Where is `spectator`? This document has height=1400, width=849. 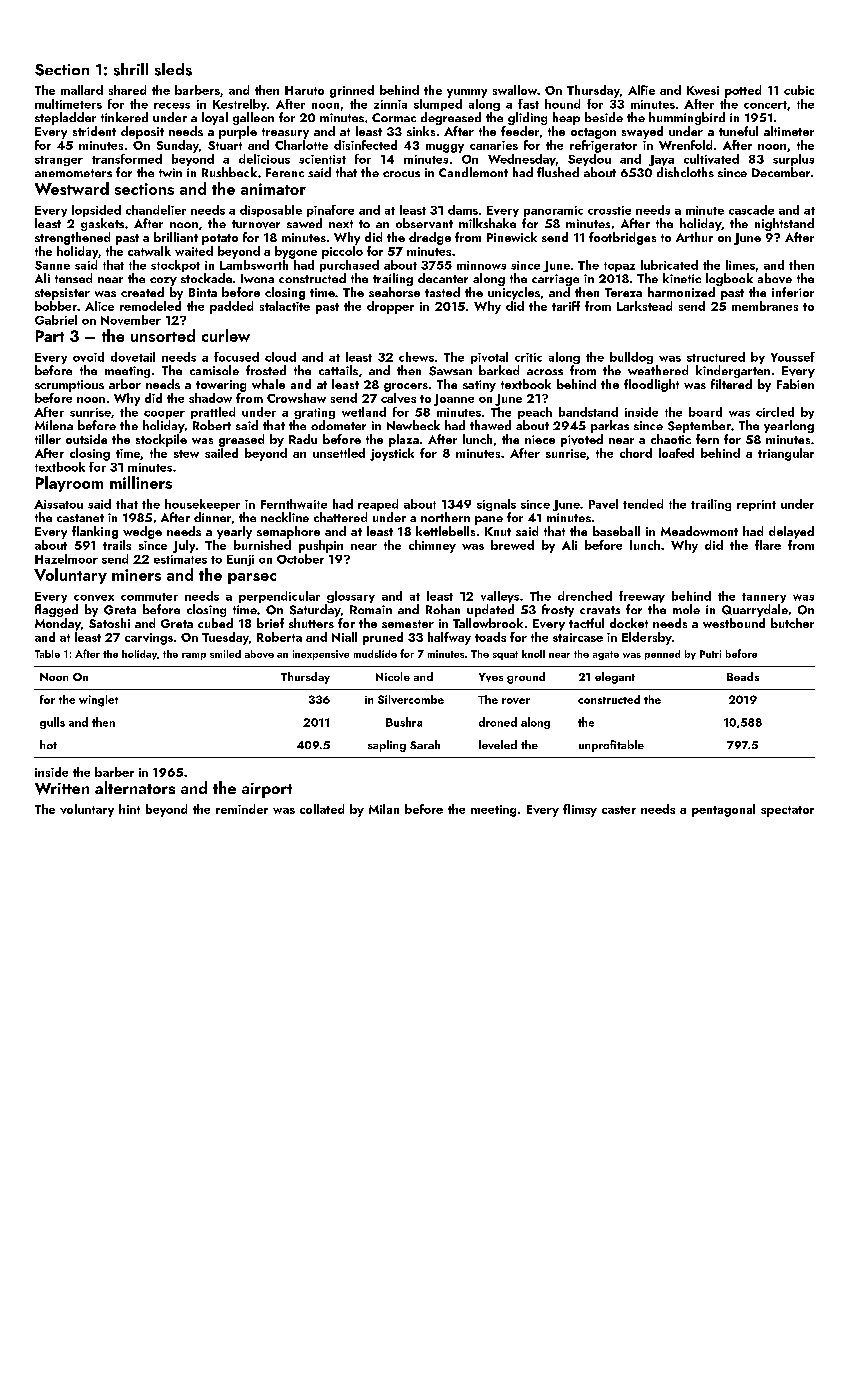
spectator is located at coordinates (787, 811).
